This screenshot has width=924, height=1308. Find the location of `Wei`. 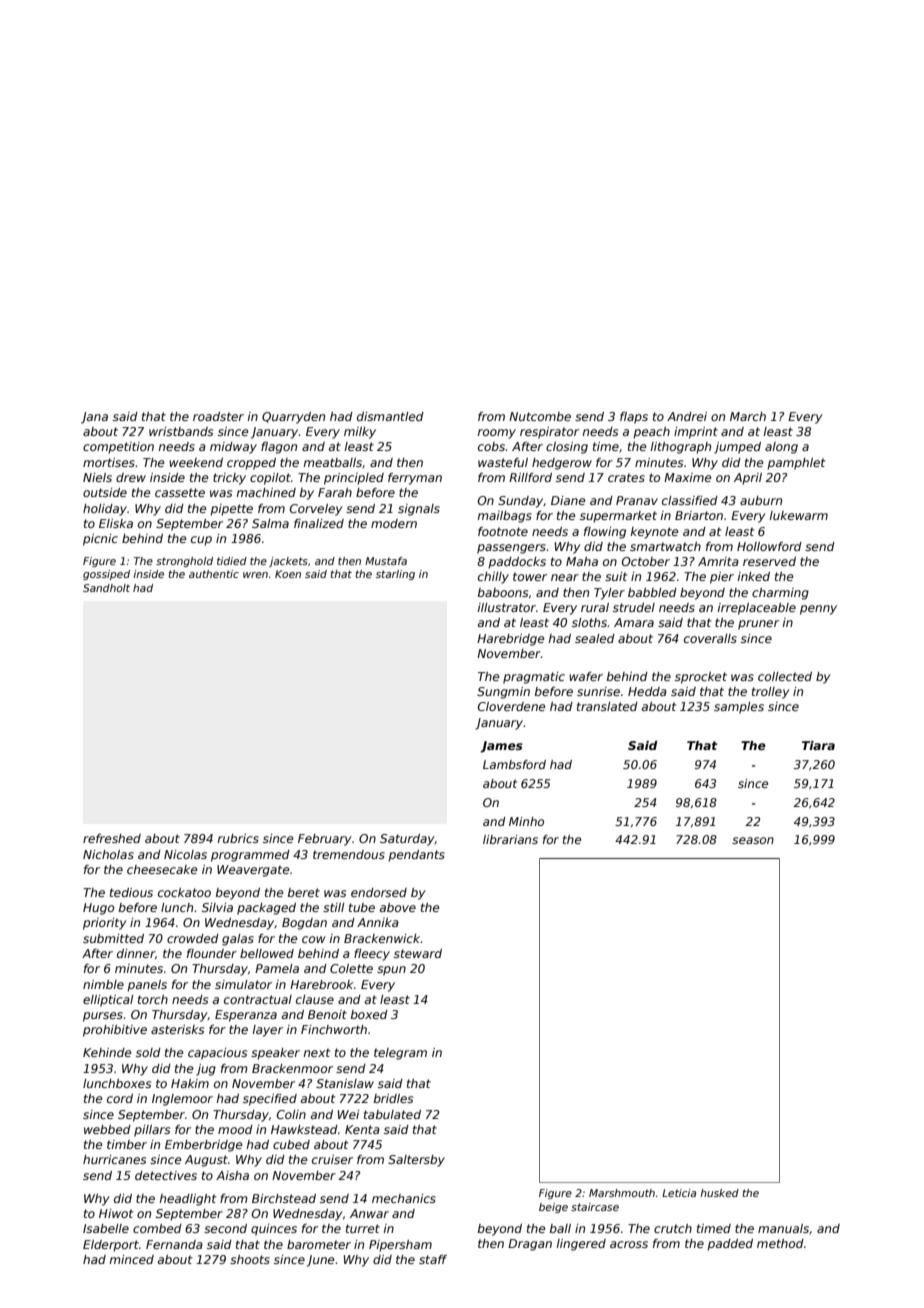

Wei is located at coordinates (348, 1114).
